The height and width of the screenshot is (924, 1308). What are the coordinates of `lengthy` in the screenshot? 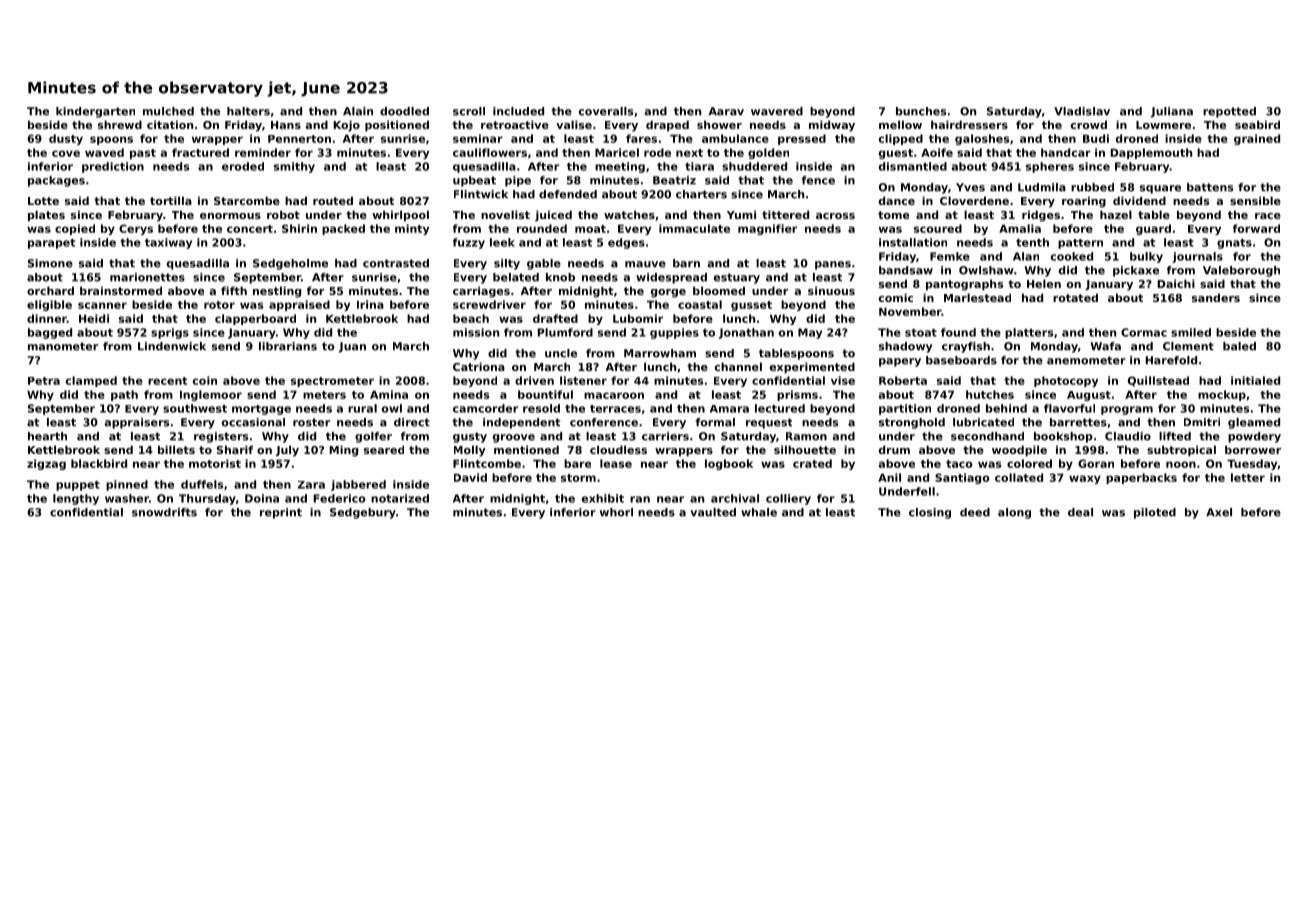 It's located at (76, 499).
